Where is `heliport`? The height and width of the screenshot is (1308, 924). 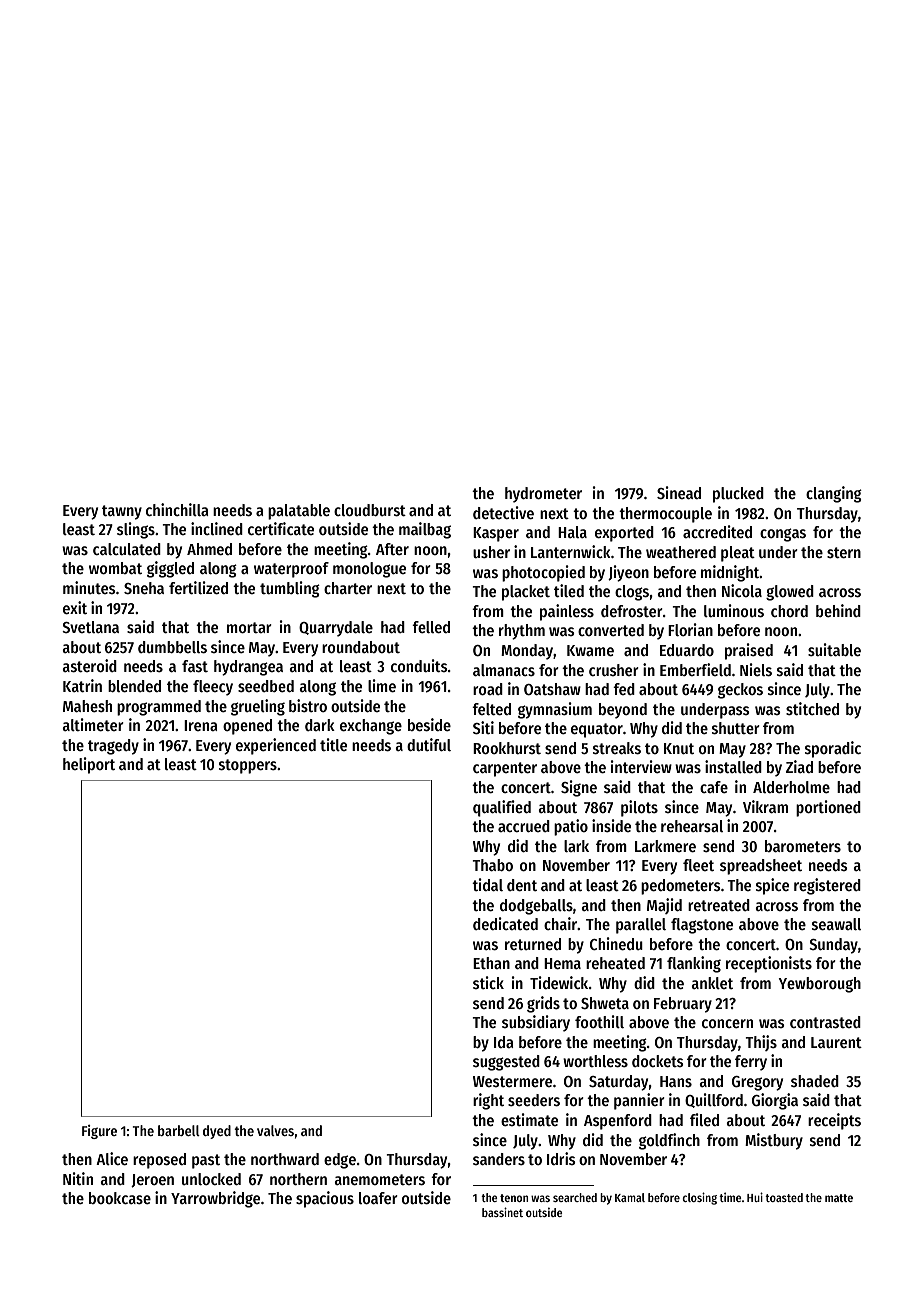 heliport is located at coordinates (89, 765).
